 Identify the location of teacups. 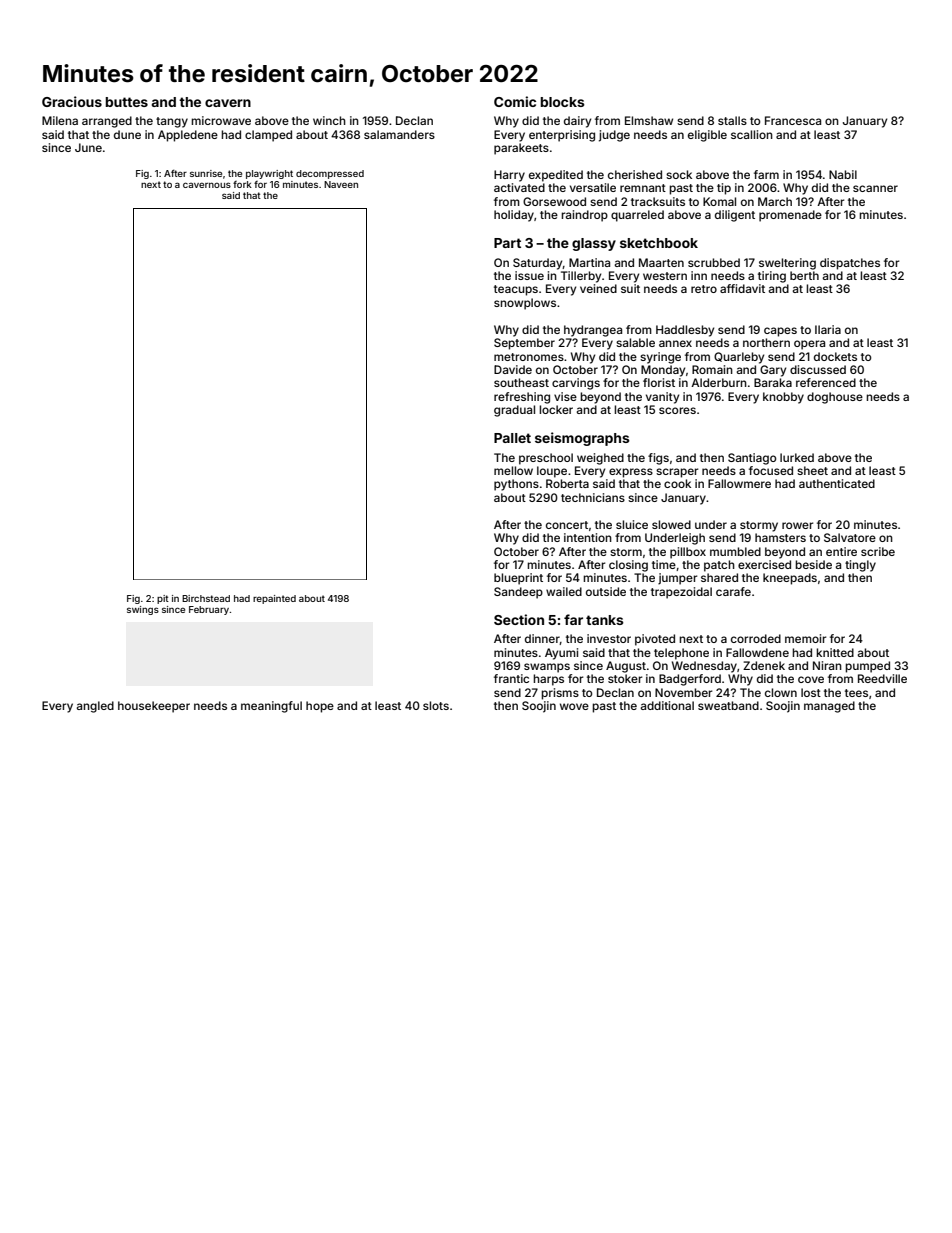
(516, 290).
